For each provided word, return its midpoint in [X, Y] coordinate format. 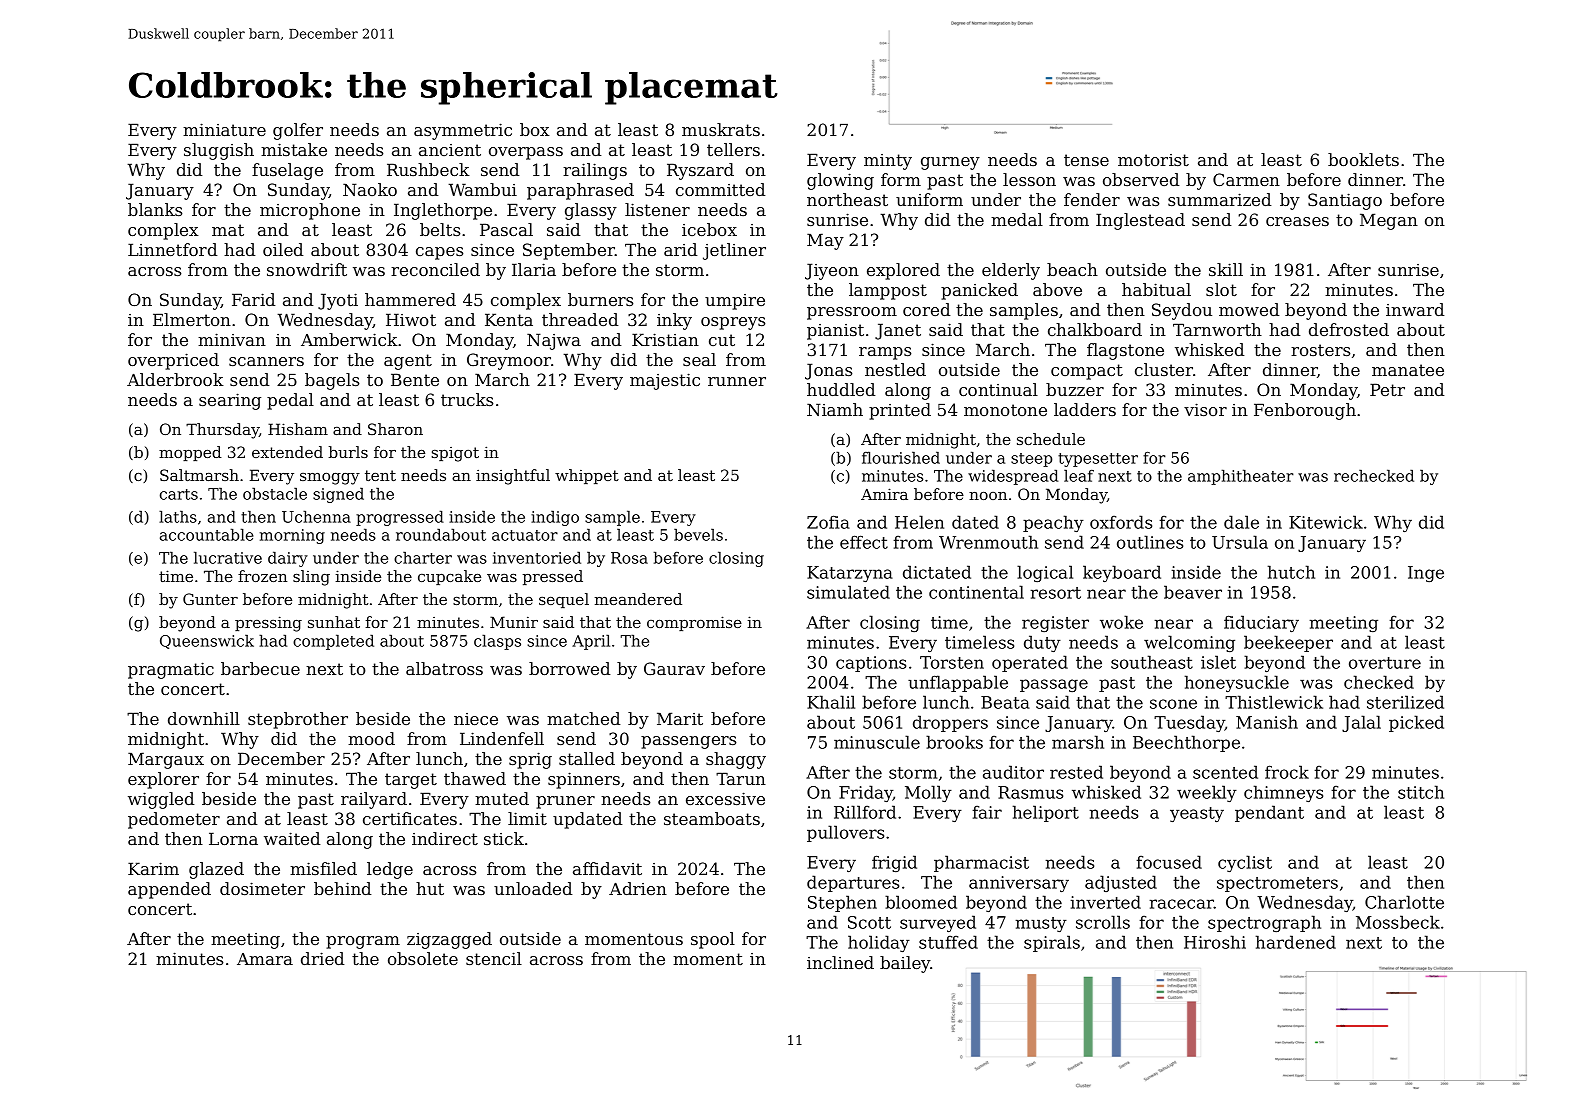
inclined [840, 962]
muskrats [721, 129]
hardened [1296, 942]
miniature [224, 129]
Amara [265, 959]
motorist [1153, 160]
